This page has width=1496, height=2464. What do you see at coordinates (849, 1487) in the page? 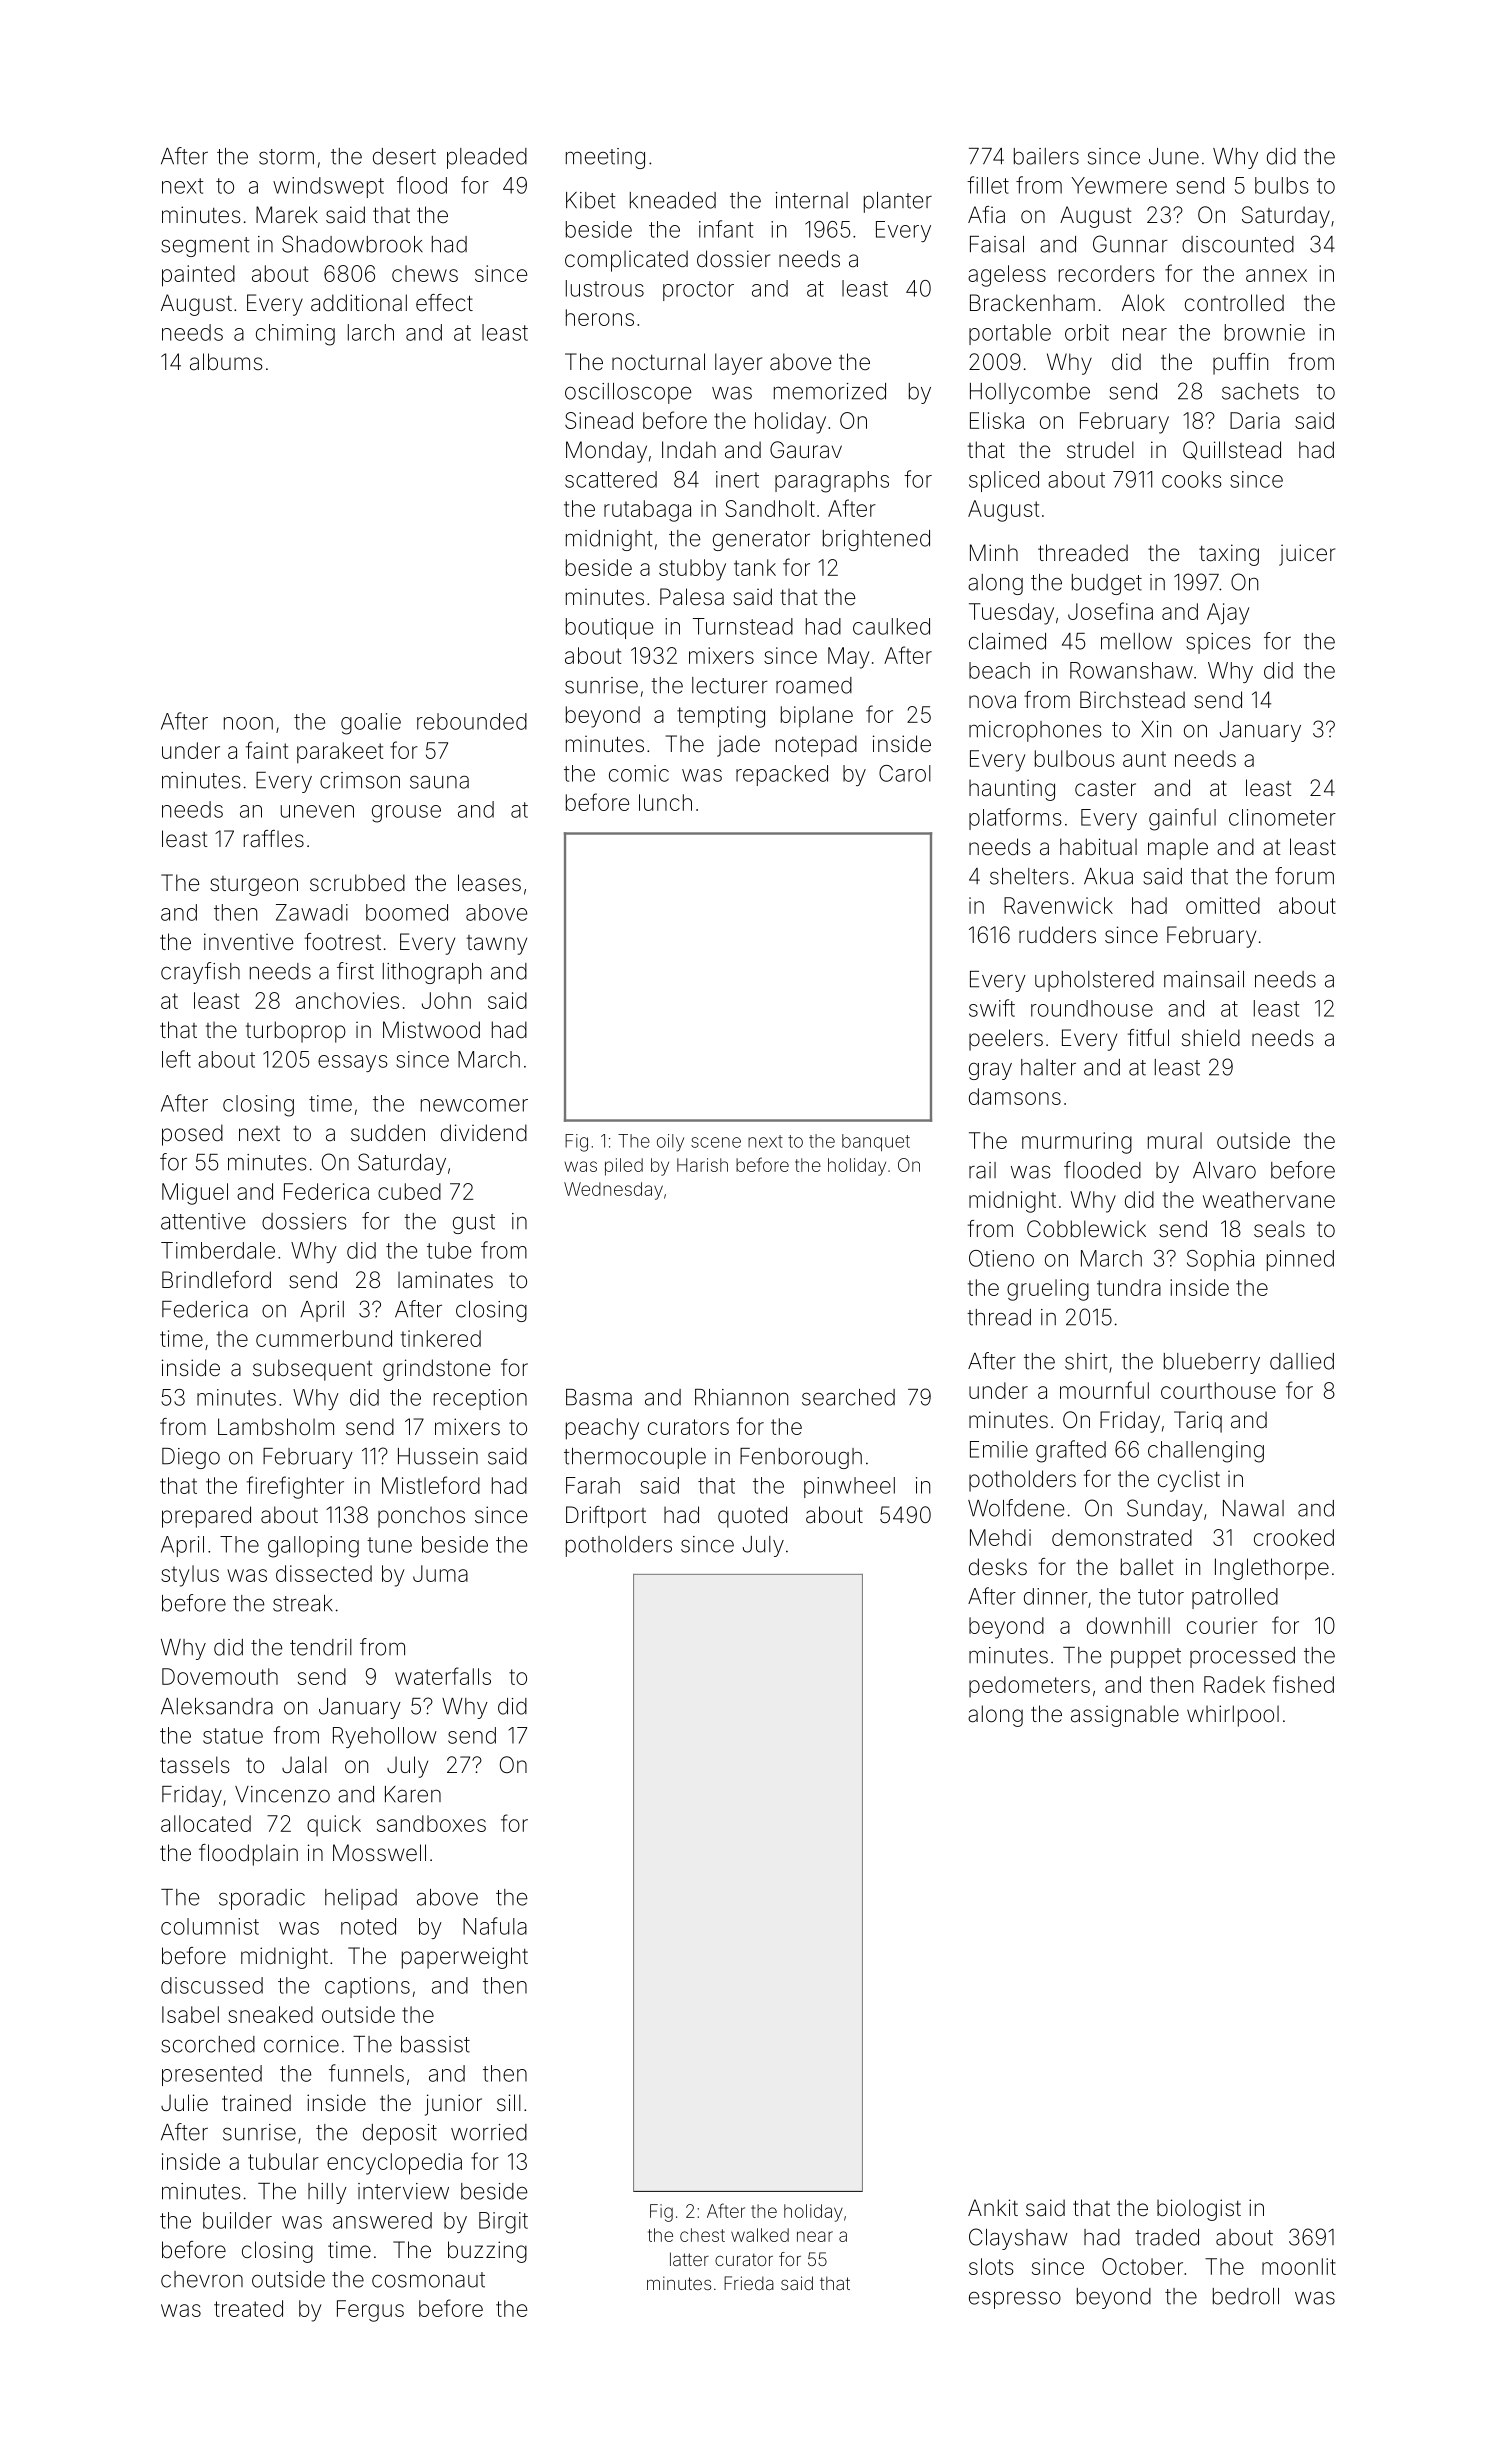
I see `pinwheel` at bounding box center [849, 1487].
